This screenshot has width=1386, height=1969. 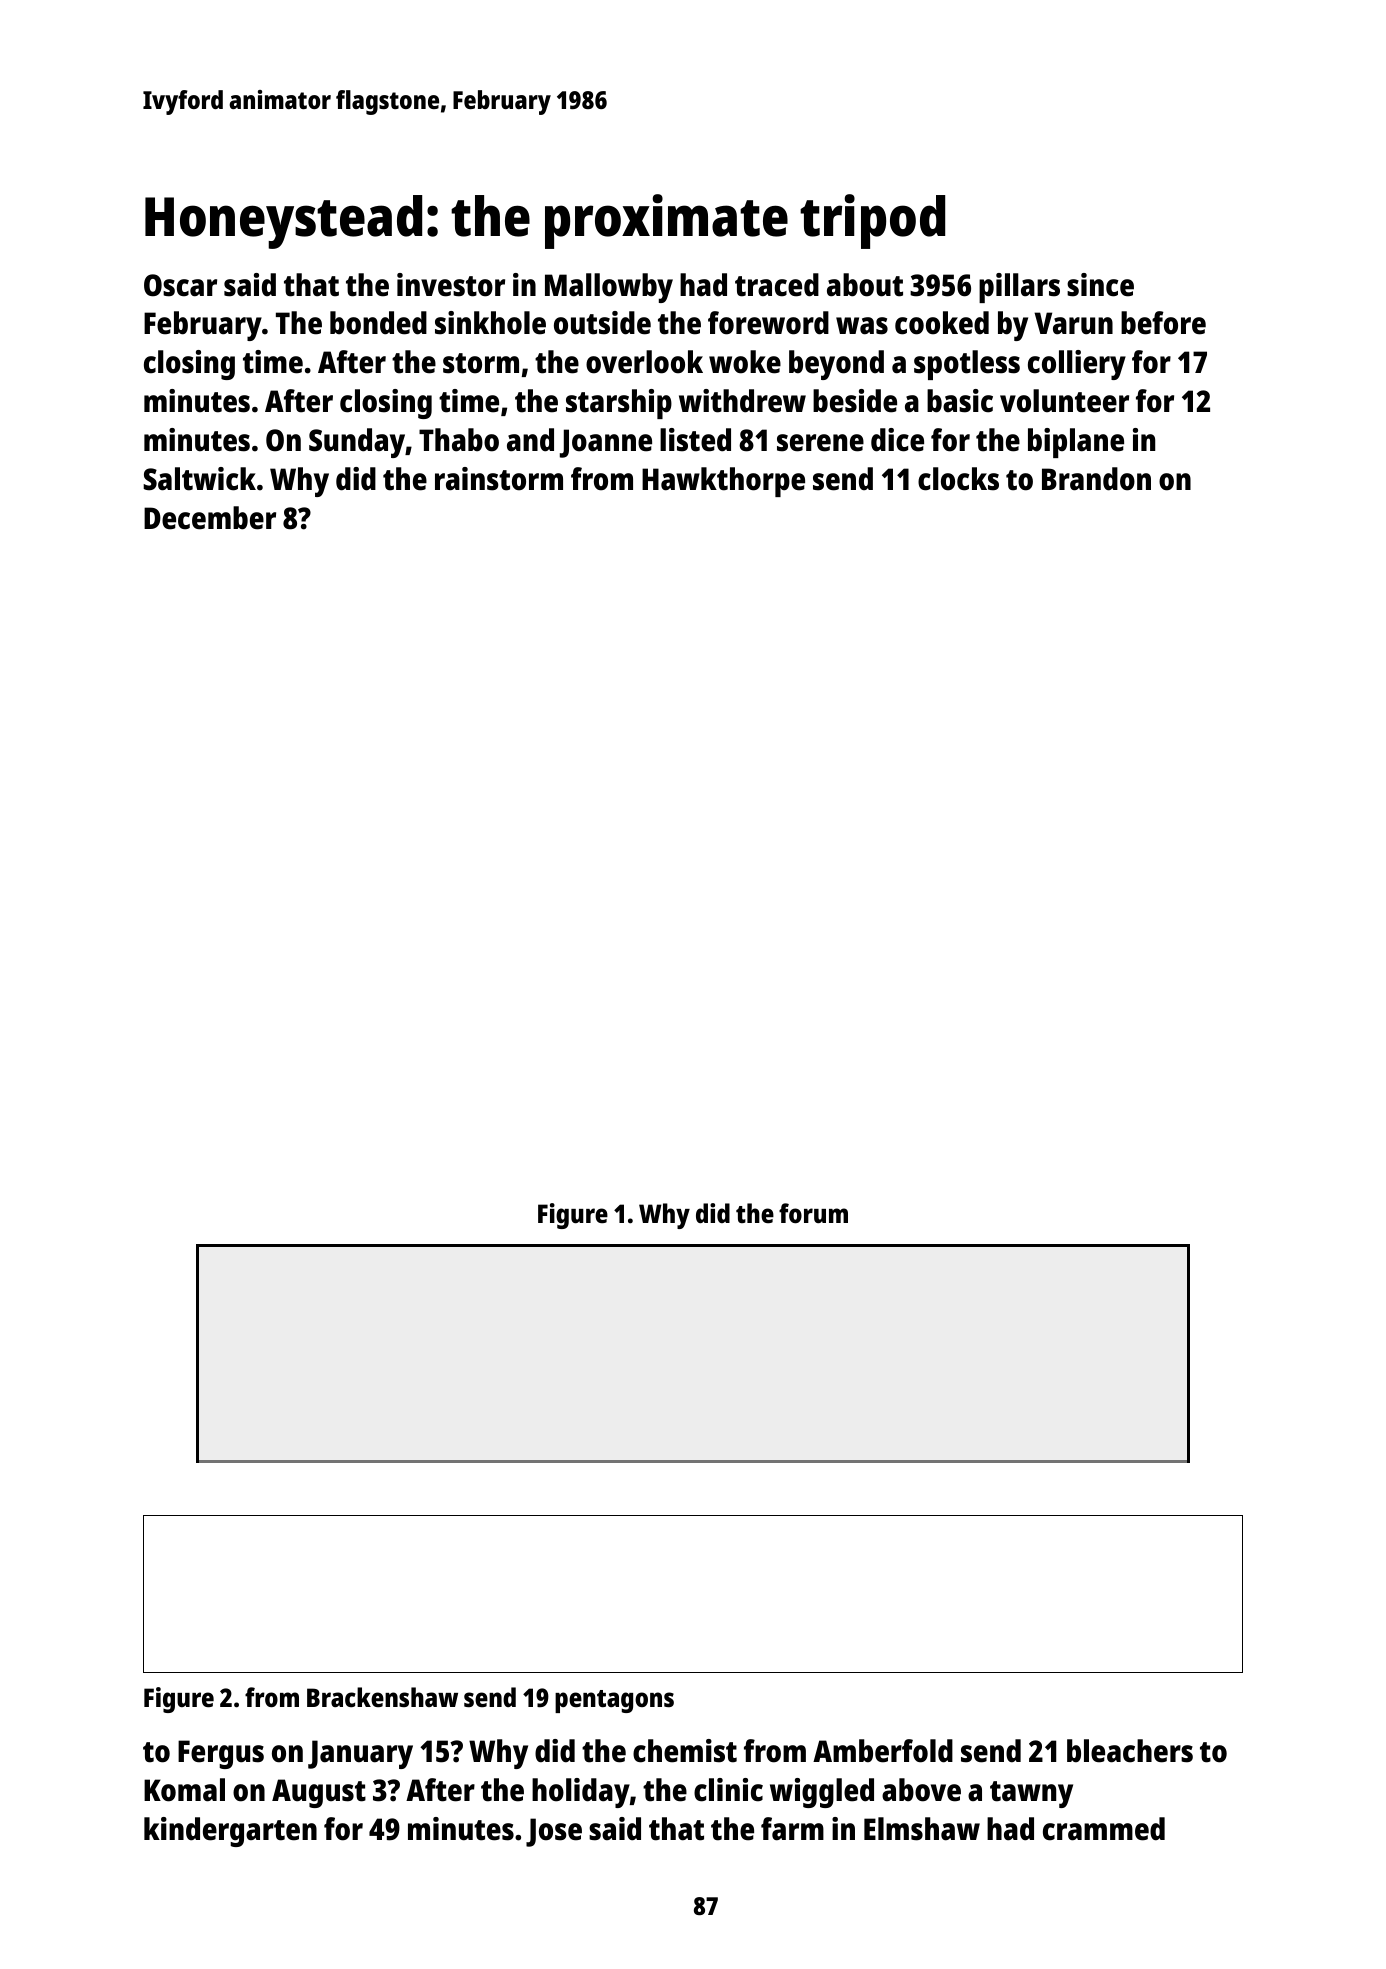 What do you see at coordinates (813, 1213) in the screenshot?
I see `forum` at bounding box center [813, 1213].
